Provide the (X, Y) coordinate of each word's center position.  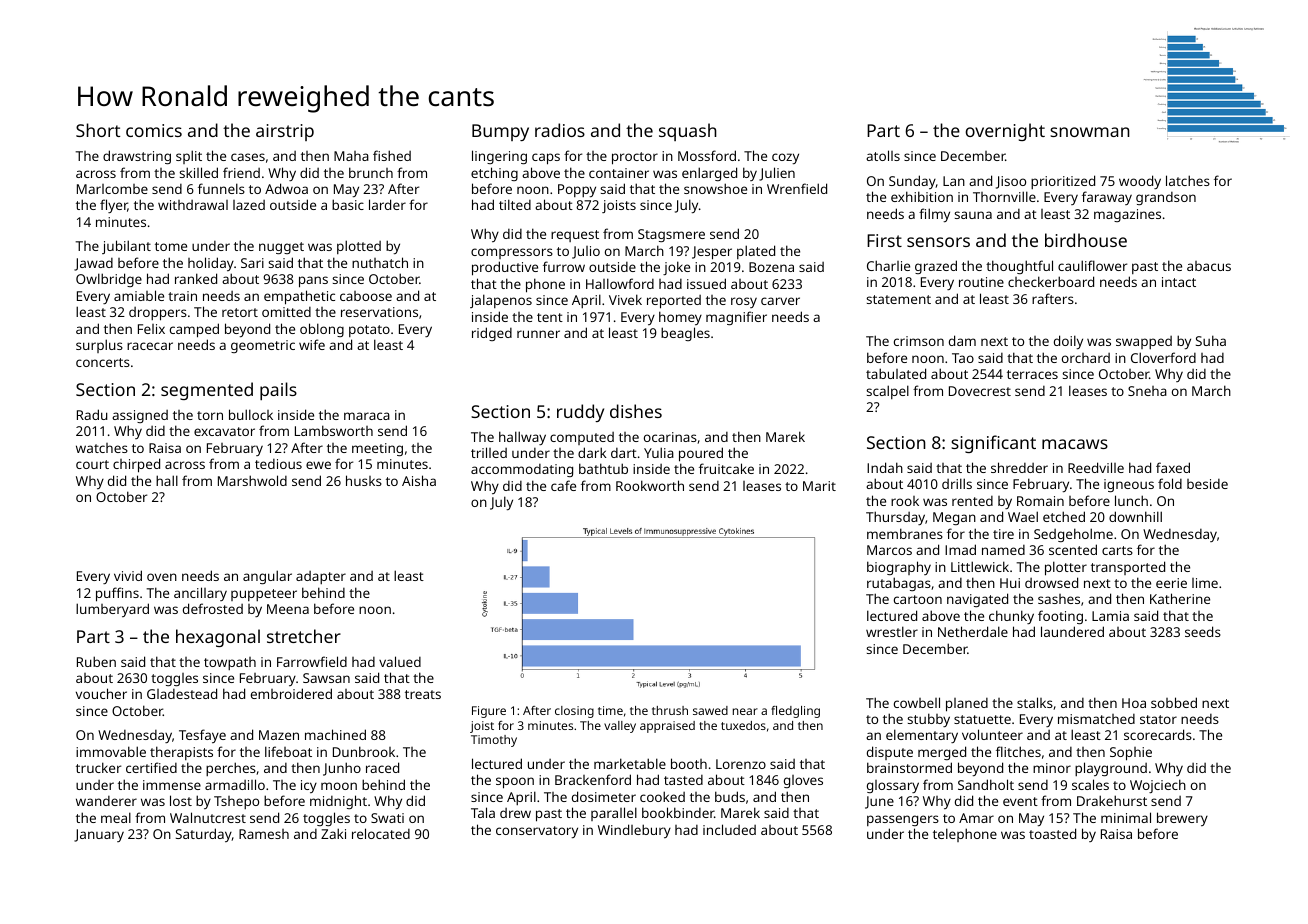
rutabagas (899, 584)
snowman (1090, 132)
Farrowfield (312, 661)
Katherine (1180, 598)
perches (231, 769)
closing (574, 712)
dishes (636, 411)
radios (560, 130)
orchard (1086, 358)
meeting (377, 449)
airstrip (285, 132)
